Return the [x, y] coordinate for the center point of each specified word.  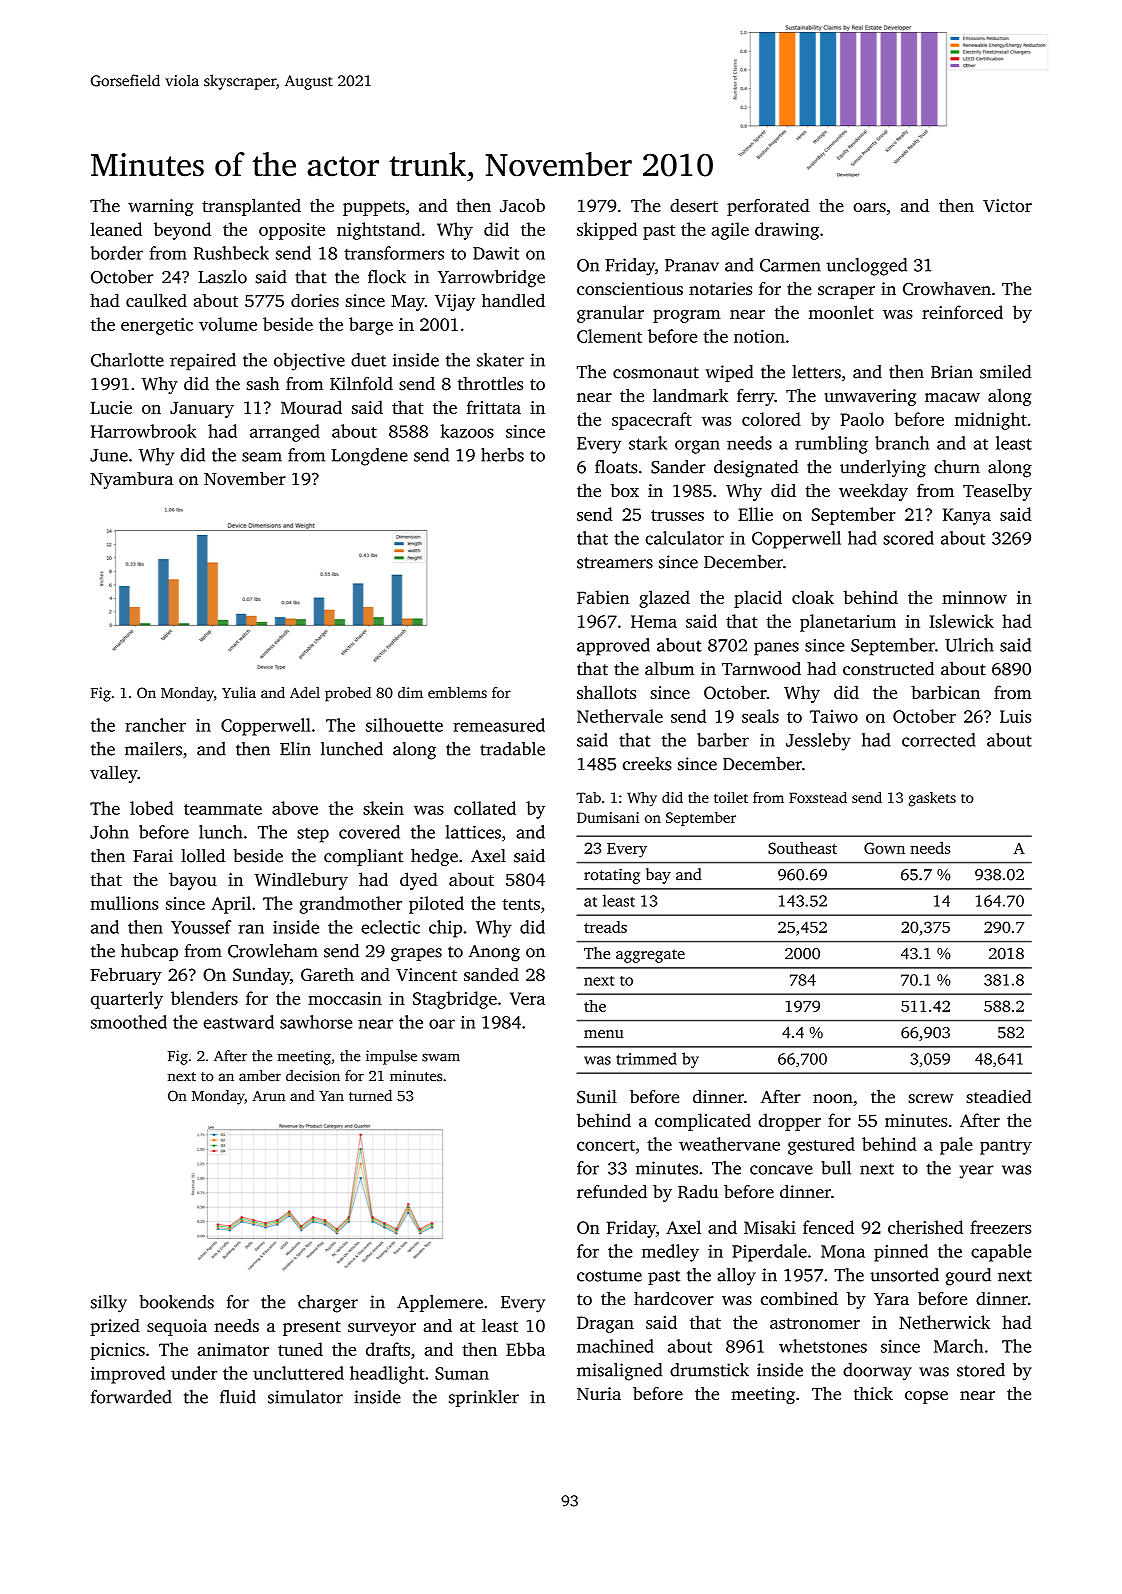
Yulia [239, 692]
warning [160, 207]
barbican [945, 692]
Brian [952, 372]
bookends [176, 1302]
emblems [457, 692]
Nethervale [620, 716]
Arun [268, 1095]
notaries [720, 289]
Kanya [967, 516]
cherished [925, 1227]
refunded [612, 1192]
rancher [155, 725]
